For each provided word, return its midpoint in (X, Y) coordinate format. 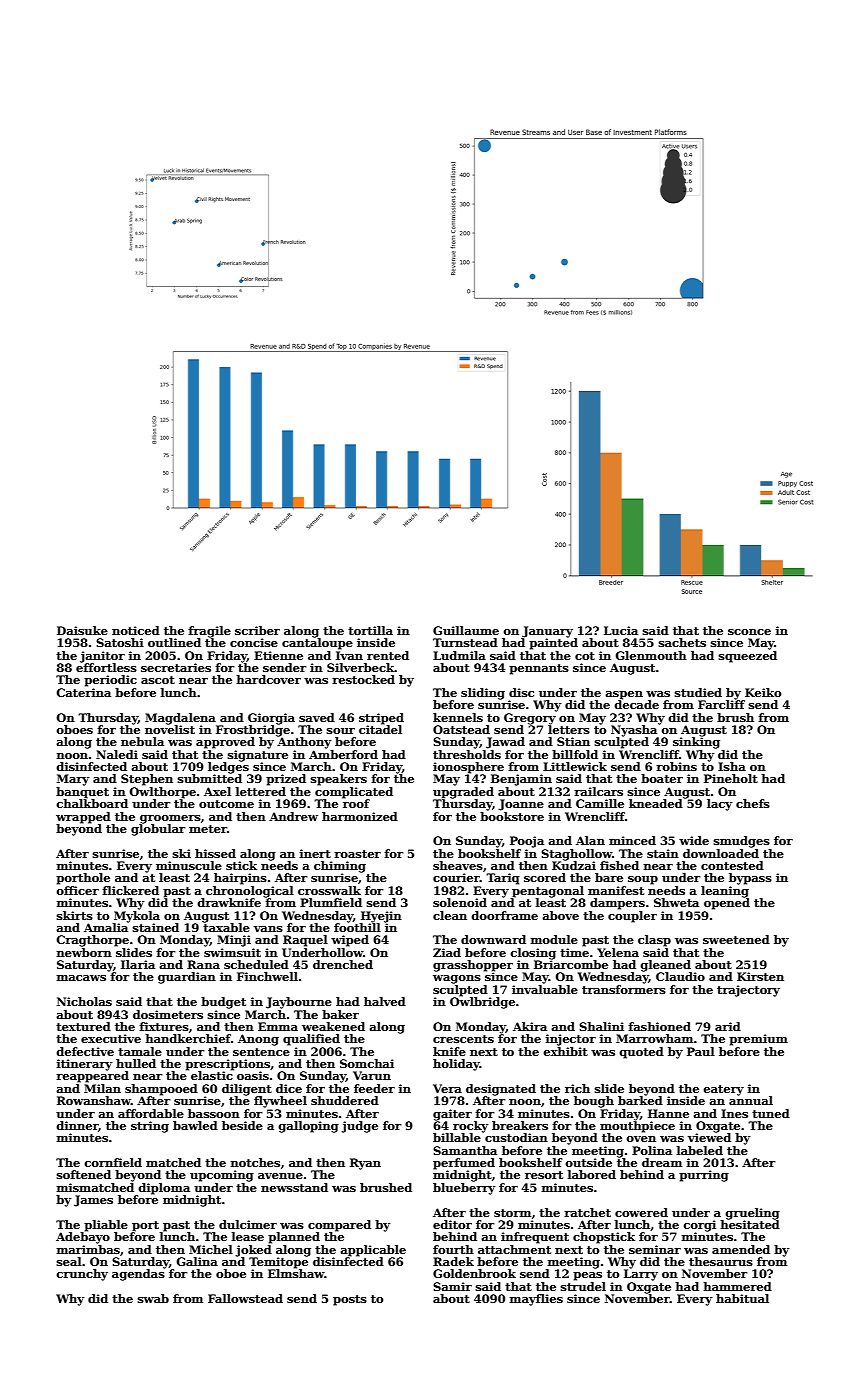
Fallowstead (245, 1298)
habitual (742, 1298)
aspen (624, 695)
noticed (136, 630)
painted (553, 644)
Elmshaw (296, 1273)
